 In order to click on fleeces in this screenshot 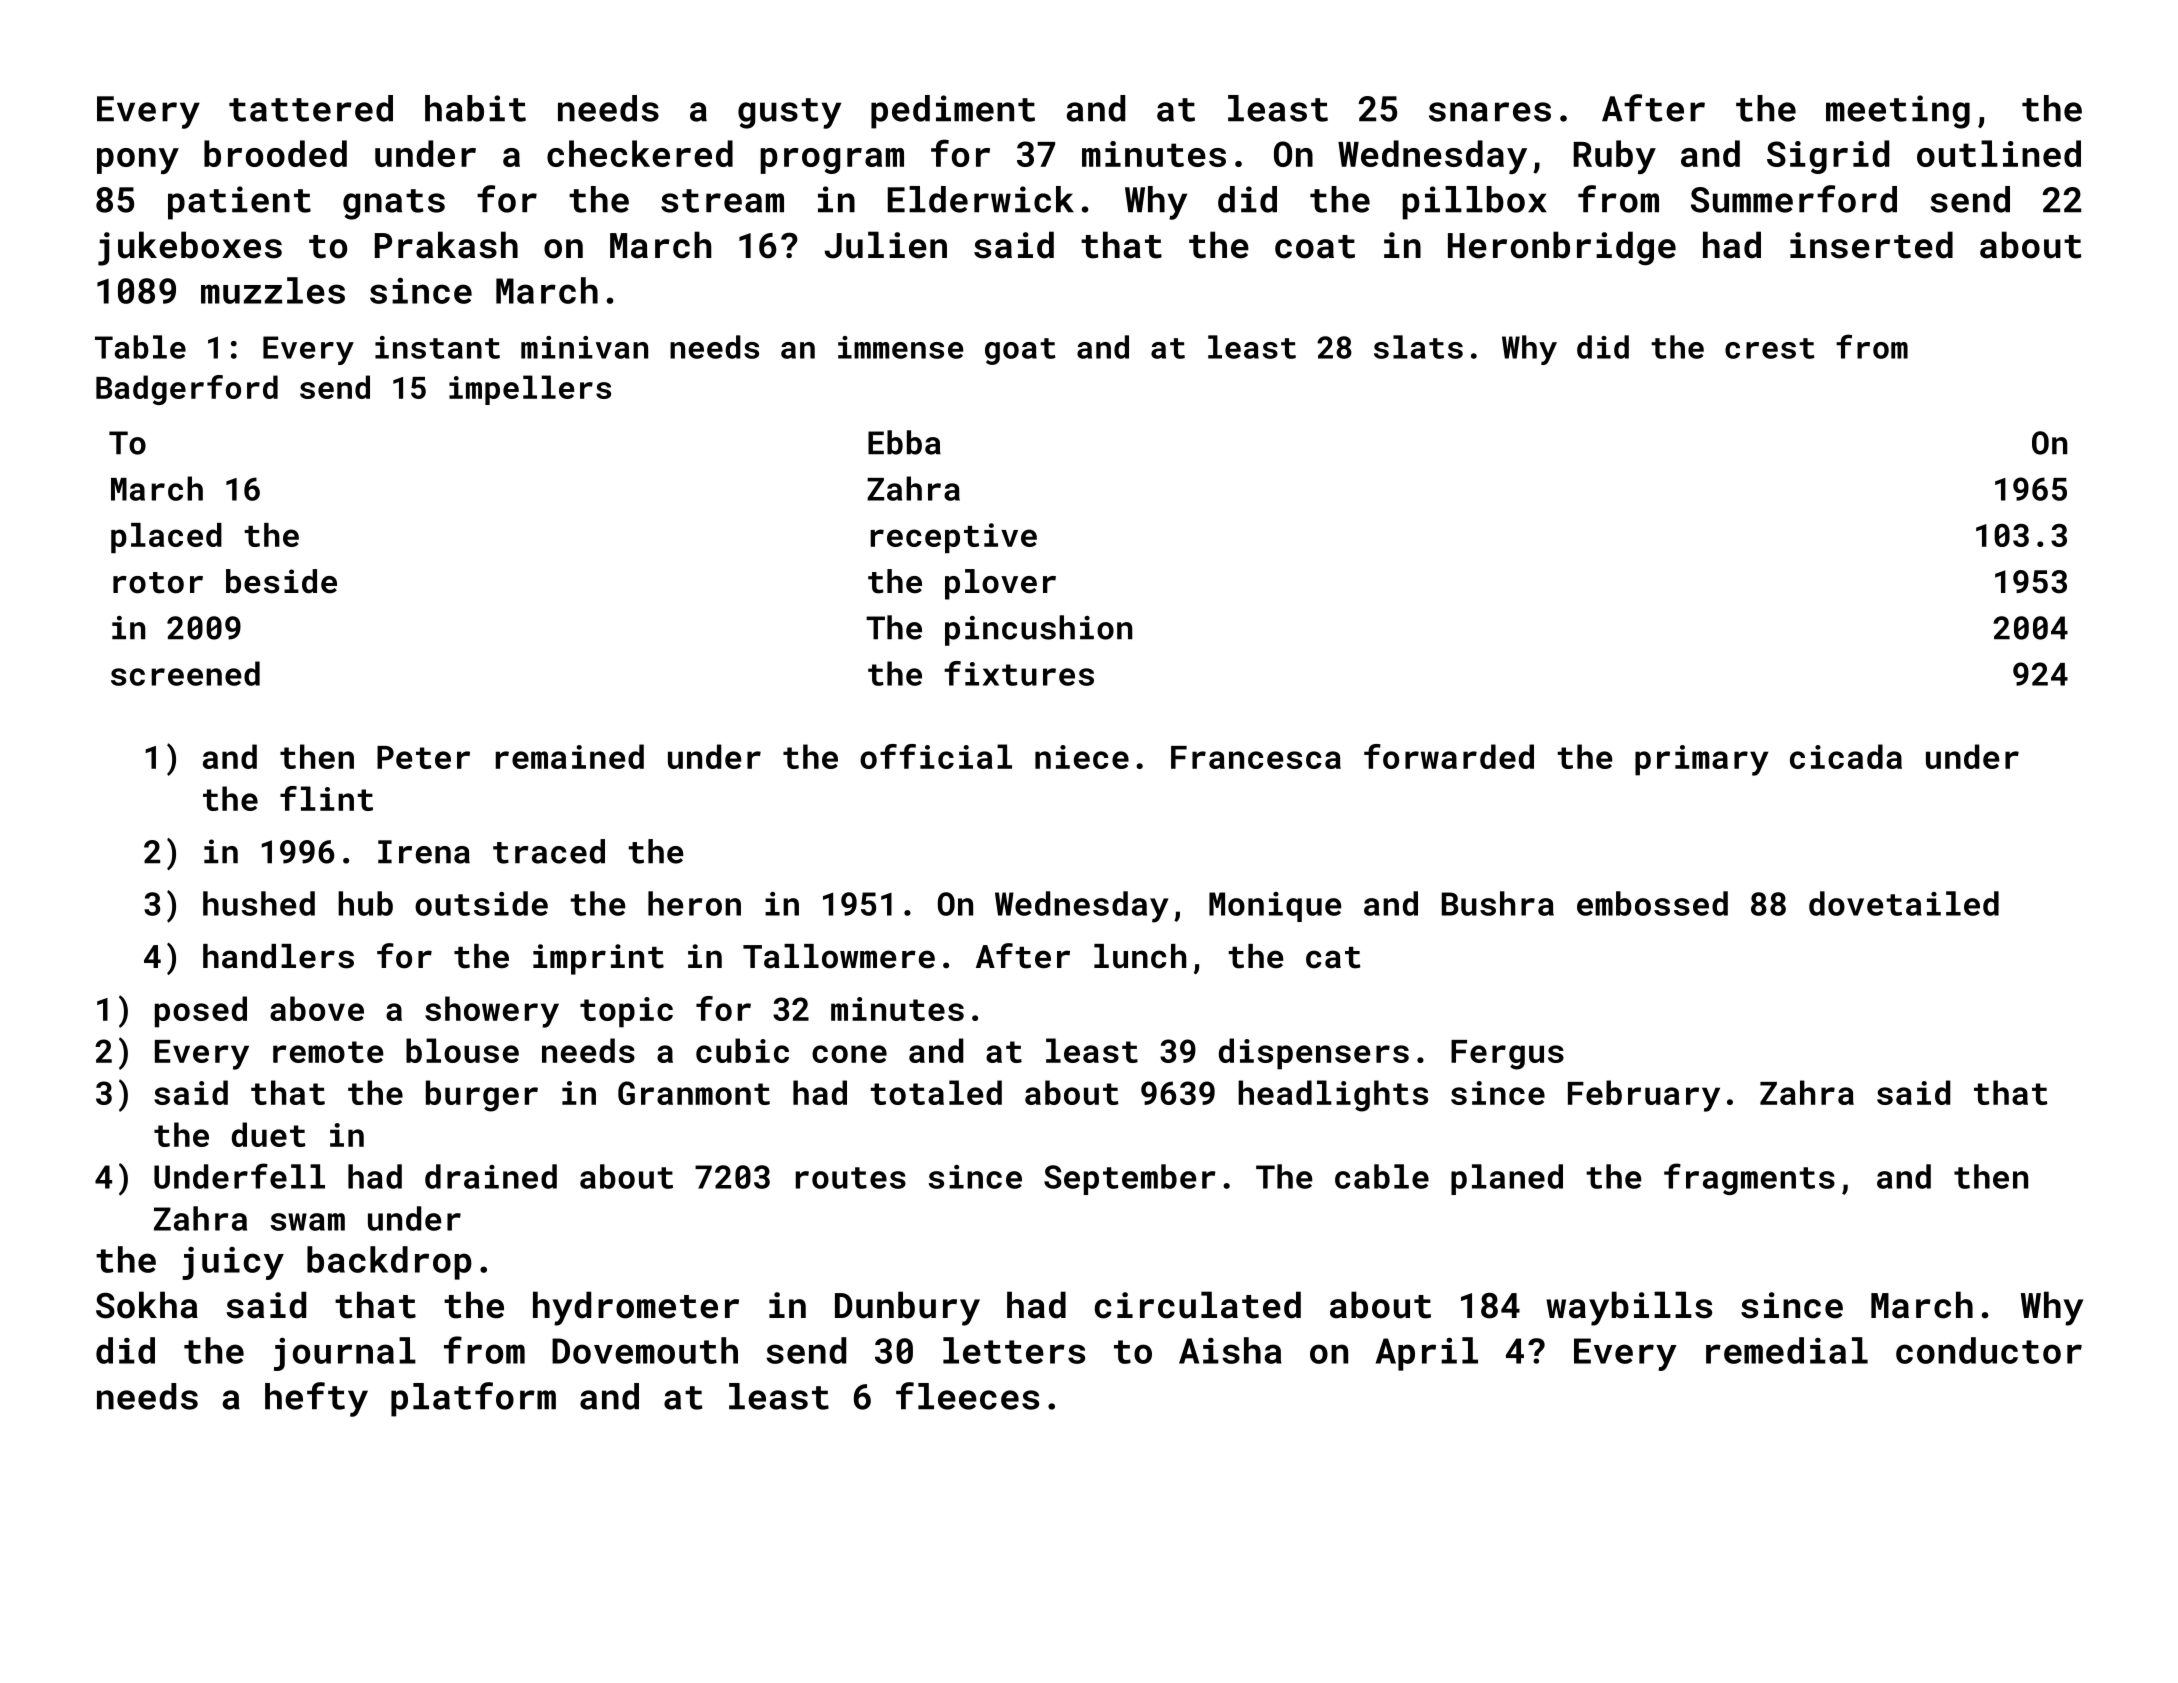, I will do `click(967, 1396)`.
